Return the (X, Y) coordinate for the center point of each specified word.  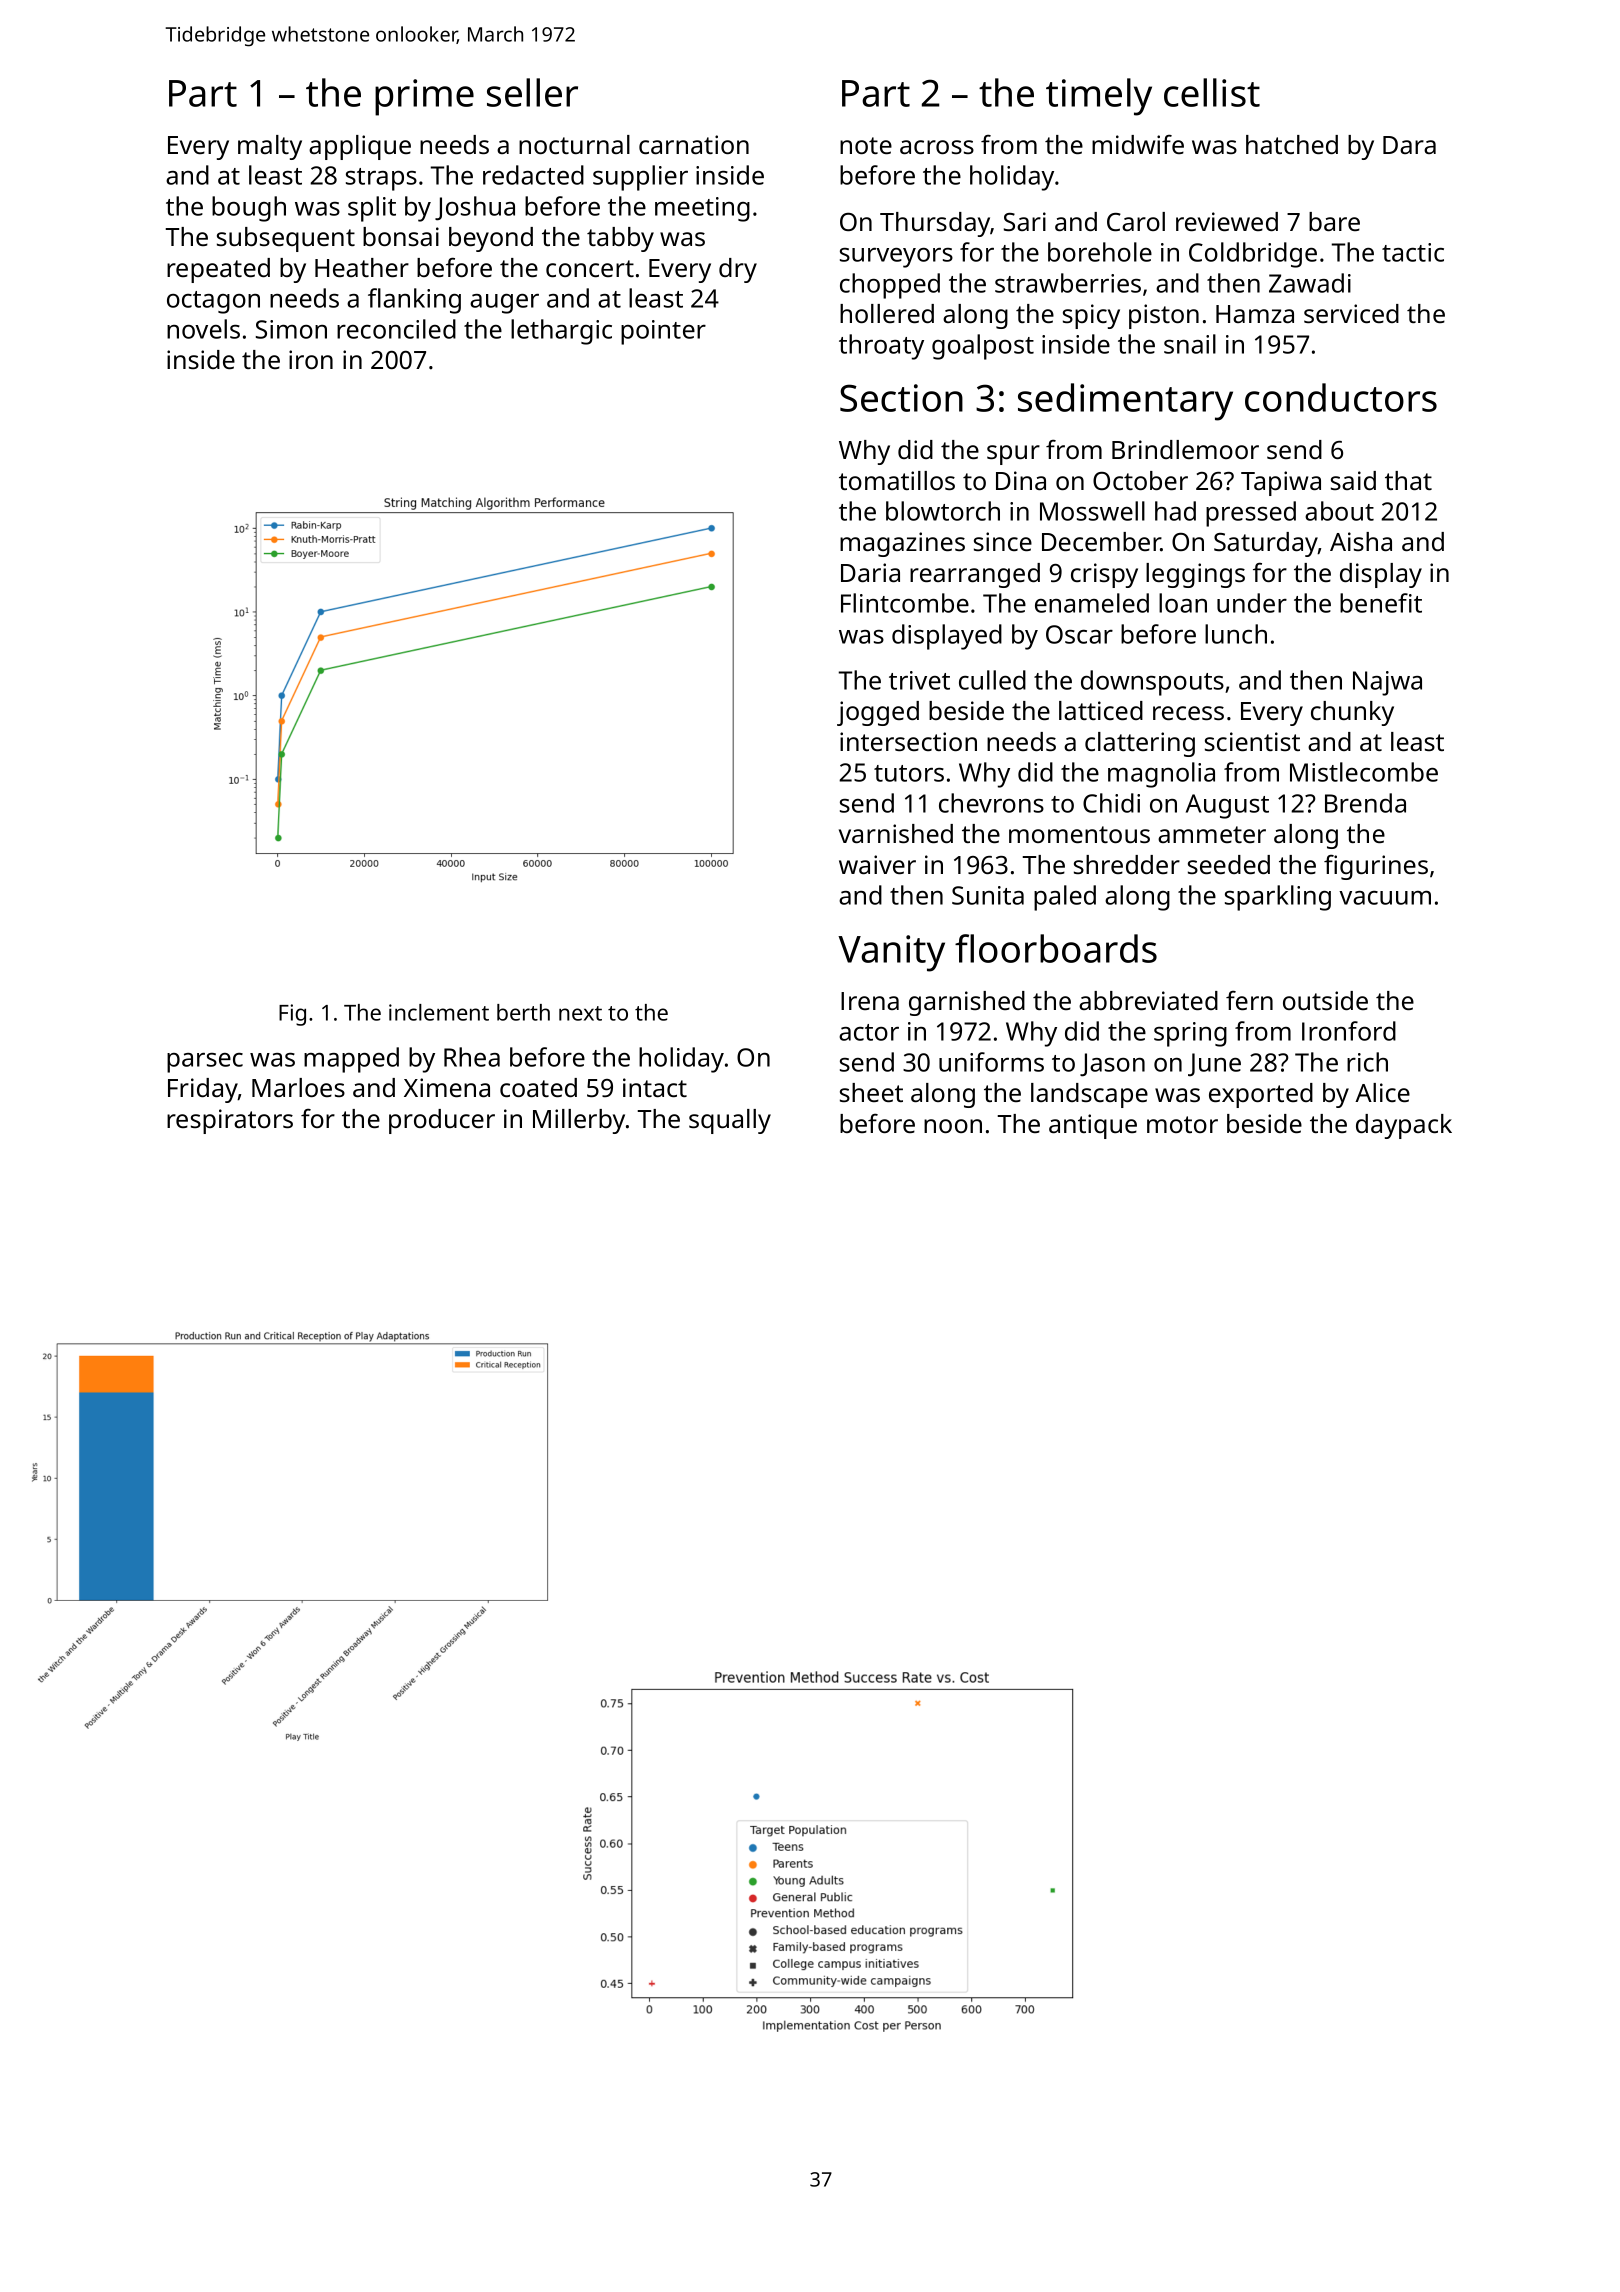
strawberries (1068, 283)
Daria (870, 572)
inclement (439, 1012)
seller (532, 92)
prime (424, 97)
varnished (896, 833)
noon (953, 1126)
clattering (1140, 744)
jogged (878, 713)
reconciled (396, 329)
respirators (230, 1121)
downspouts (1152, 683)
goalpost (983, 347)
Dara (1409, 145)
